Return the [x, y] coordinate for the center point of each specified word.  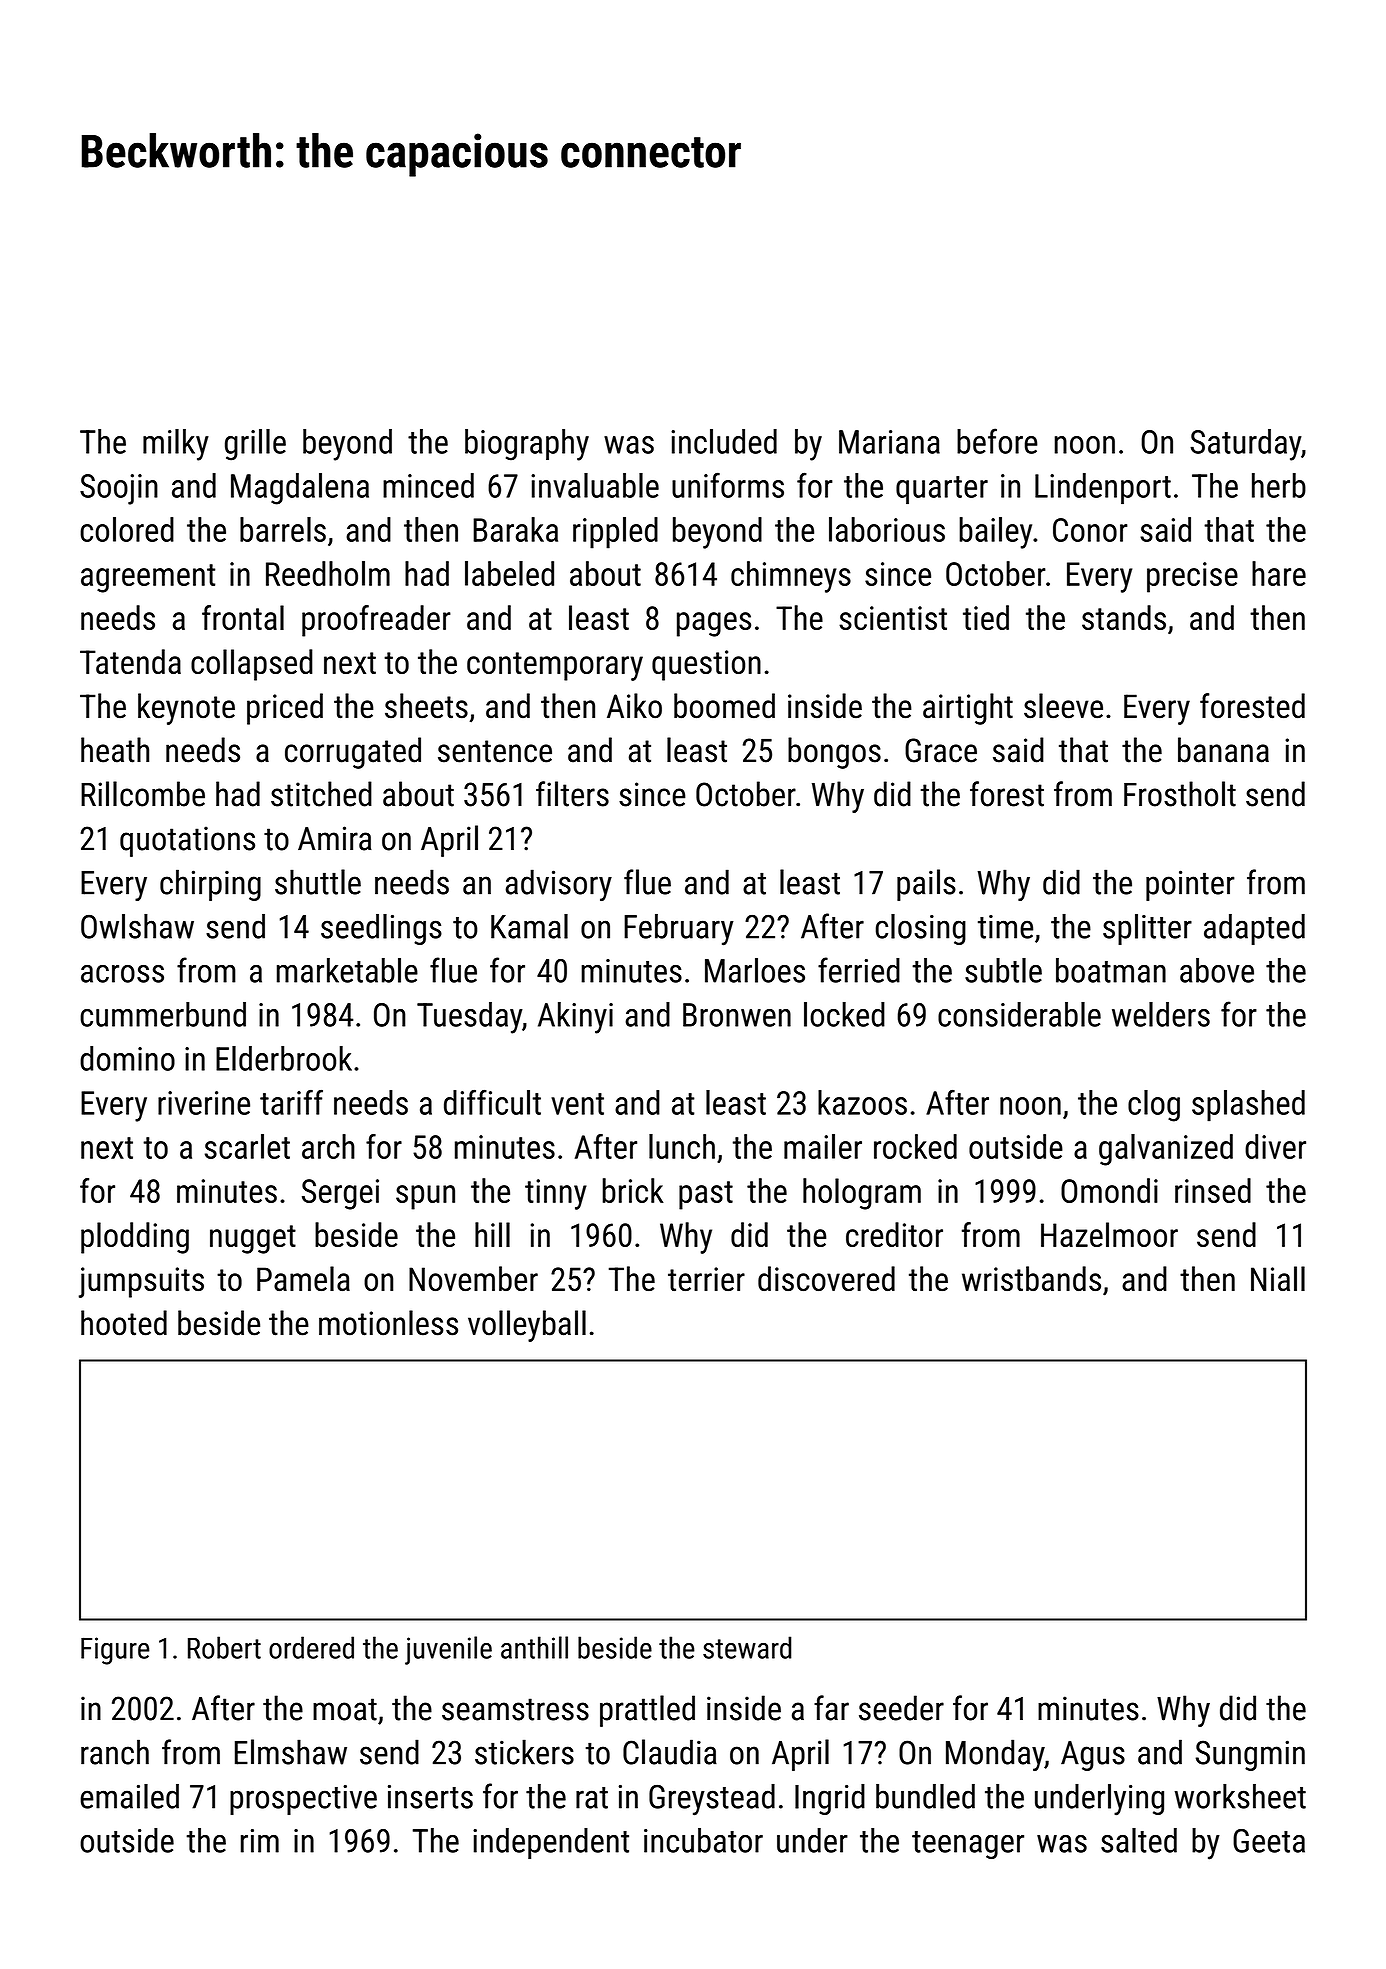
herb [1279, 485]
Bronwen [737, 1015]
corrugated [353, 753]
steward [747, 1647]
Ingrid [830, 1799]
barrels [283, 529]
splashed [1248, 1106]
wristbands [1031, 1278]
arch [328, 1146]
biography [527, 445]
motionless [388, 1323]
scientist [893, 618]
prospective [303, 1800]
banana [1223, 750]
